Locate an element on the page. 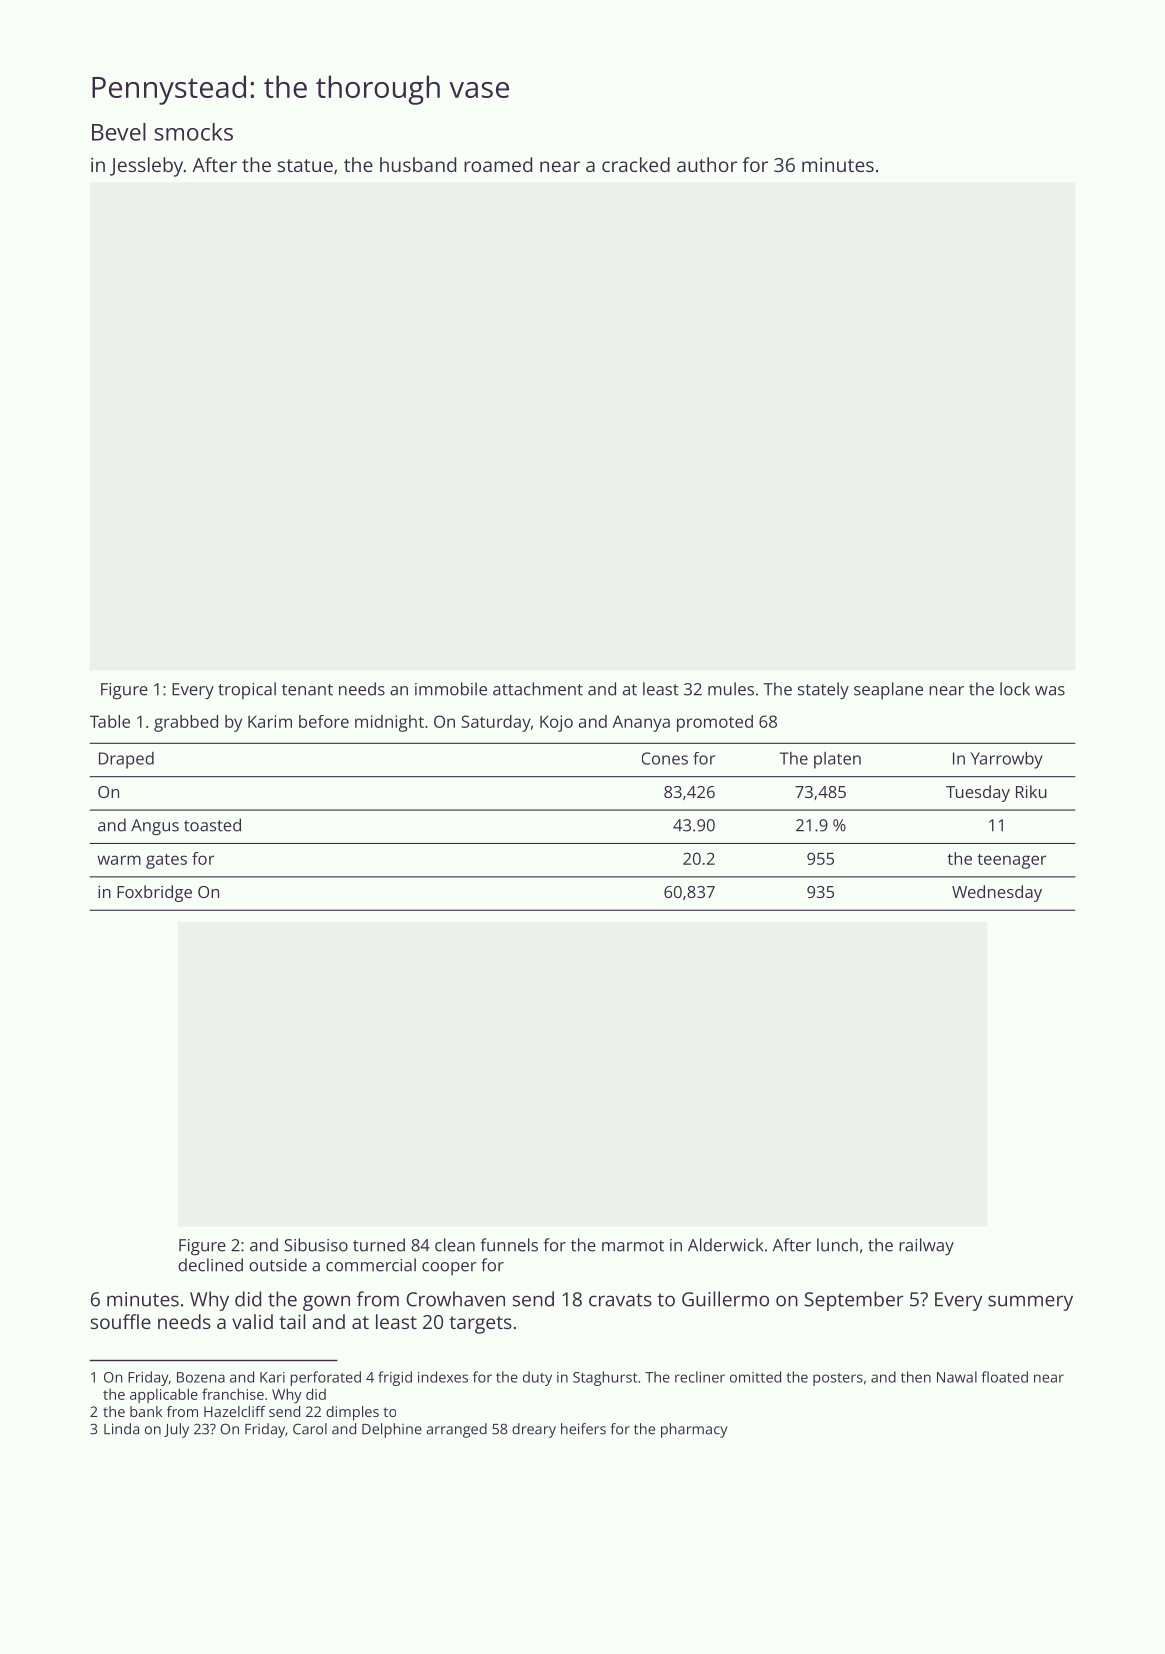  author is located at coordinates (707, 164).
